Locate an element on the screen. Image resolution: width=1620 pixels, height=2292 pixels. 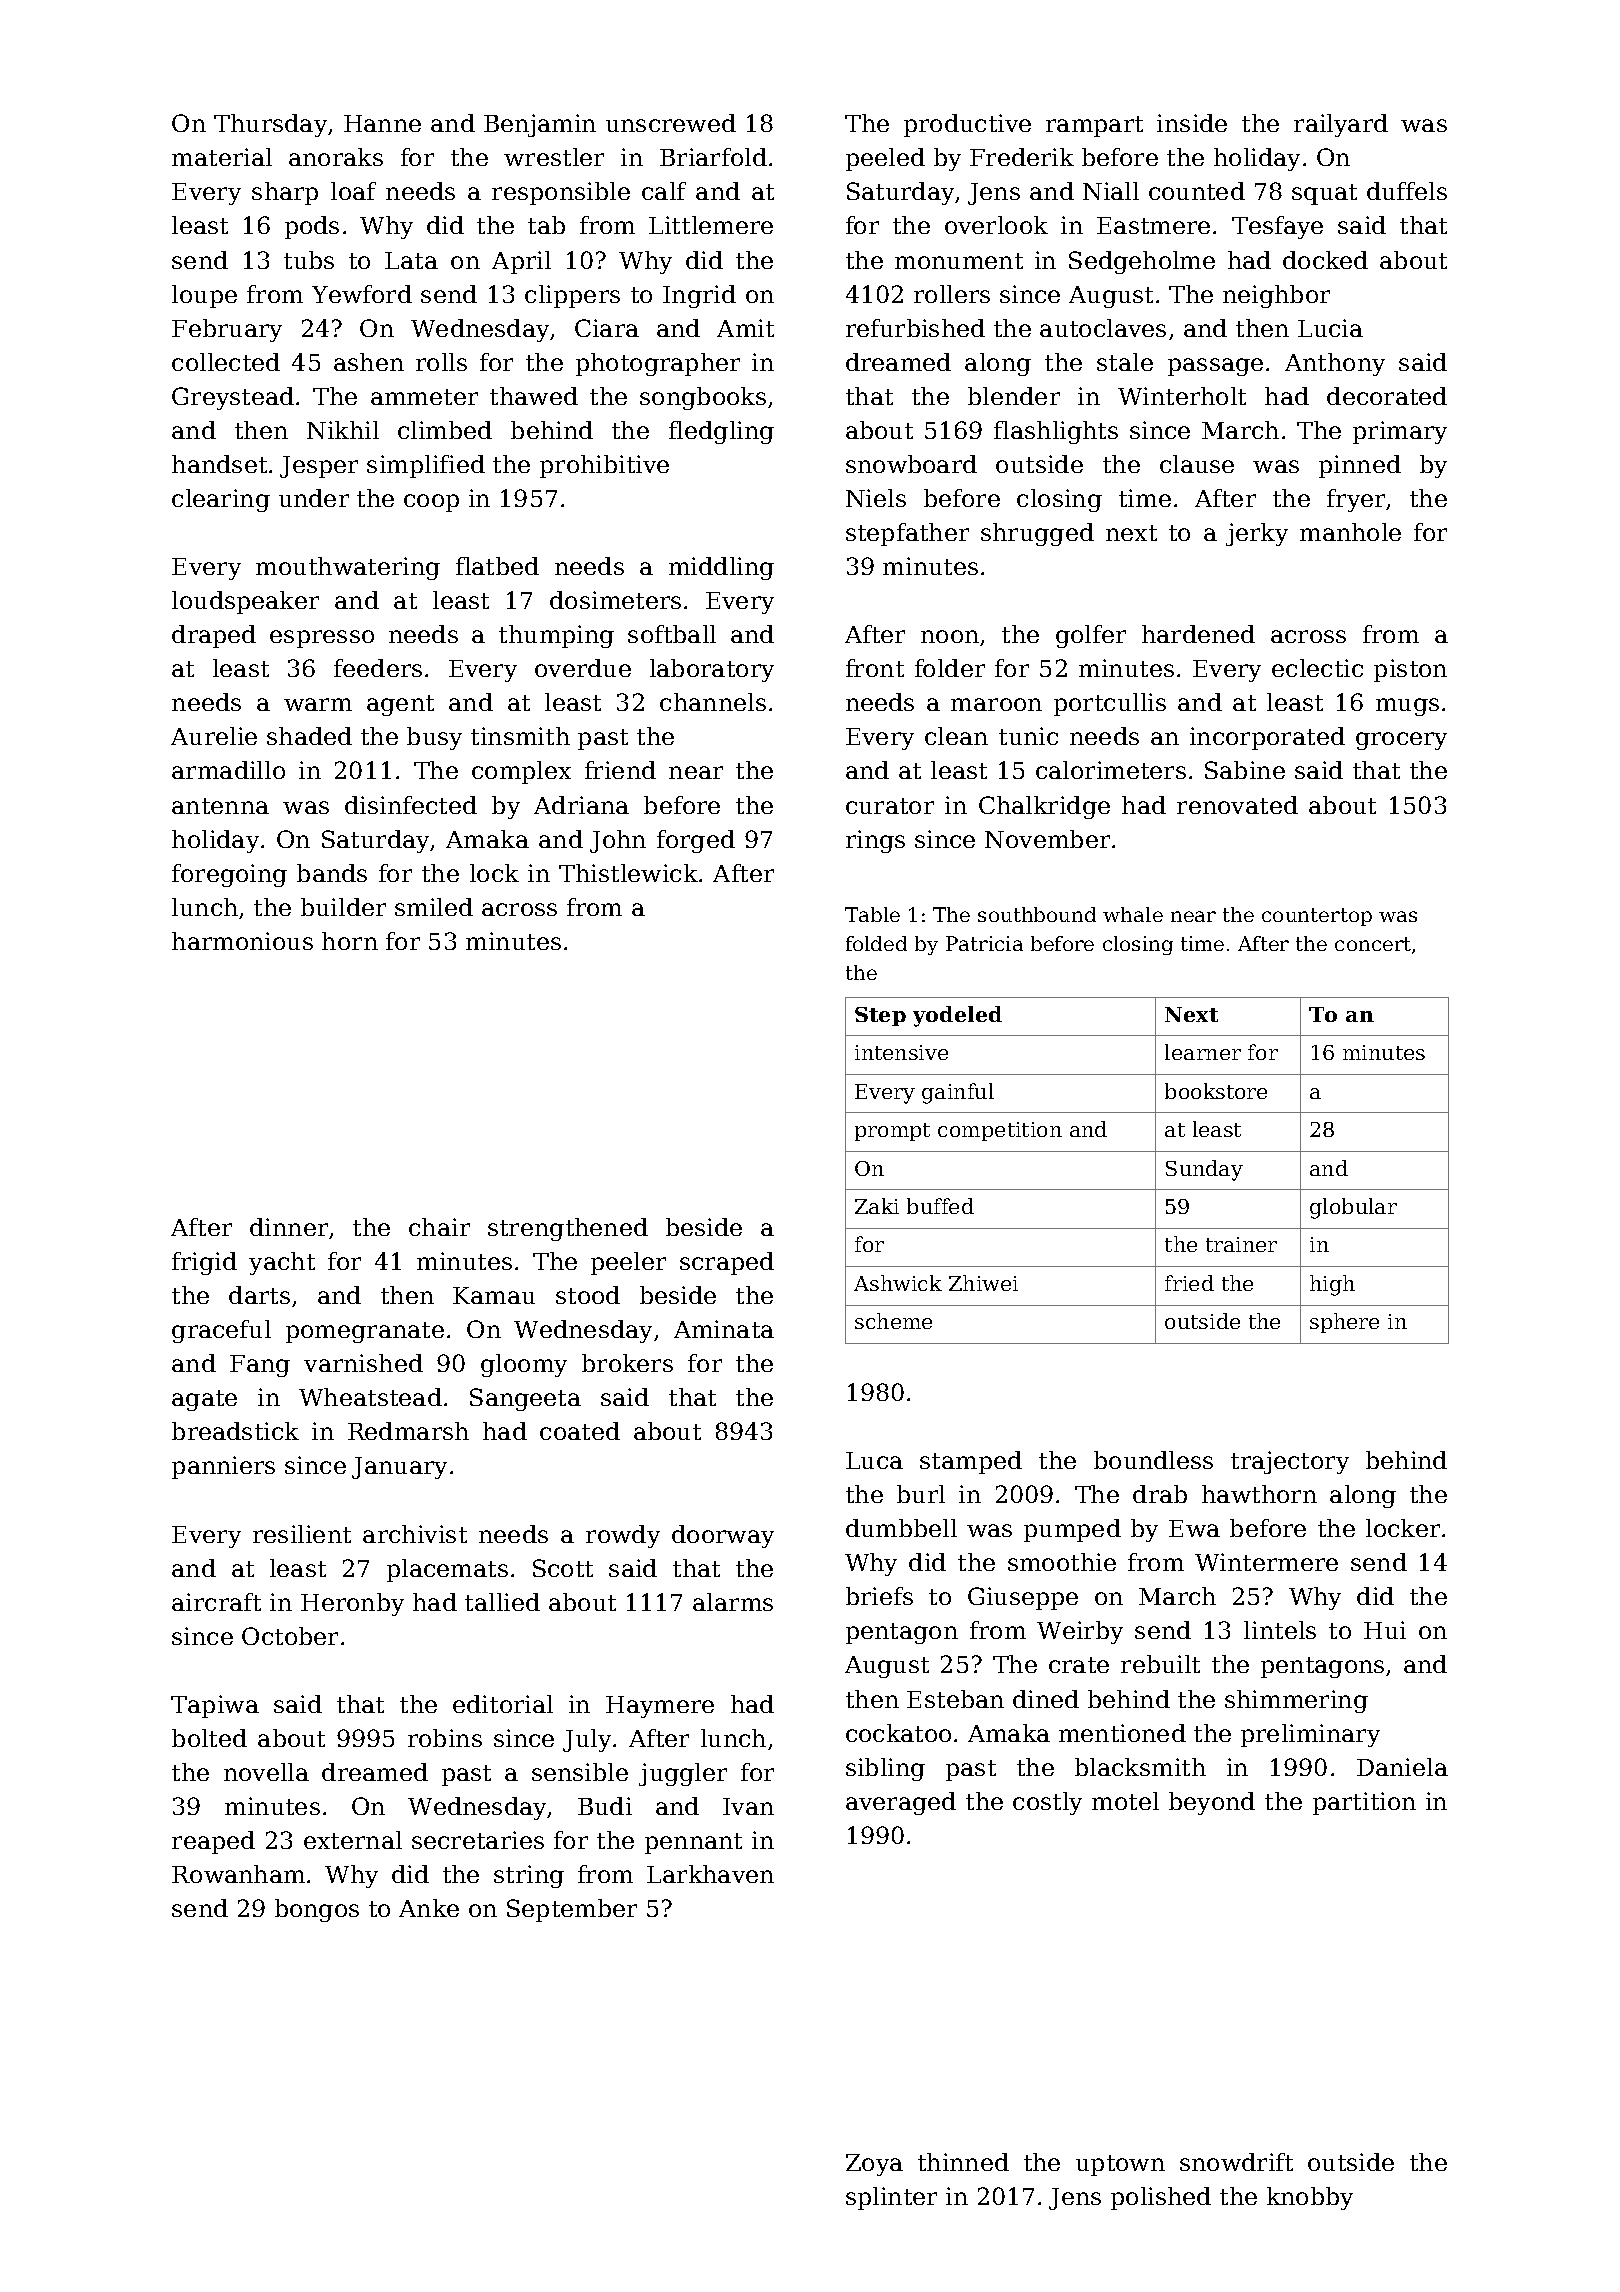
productive is located at coordinates (967, 125).
